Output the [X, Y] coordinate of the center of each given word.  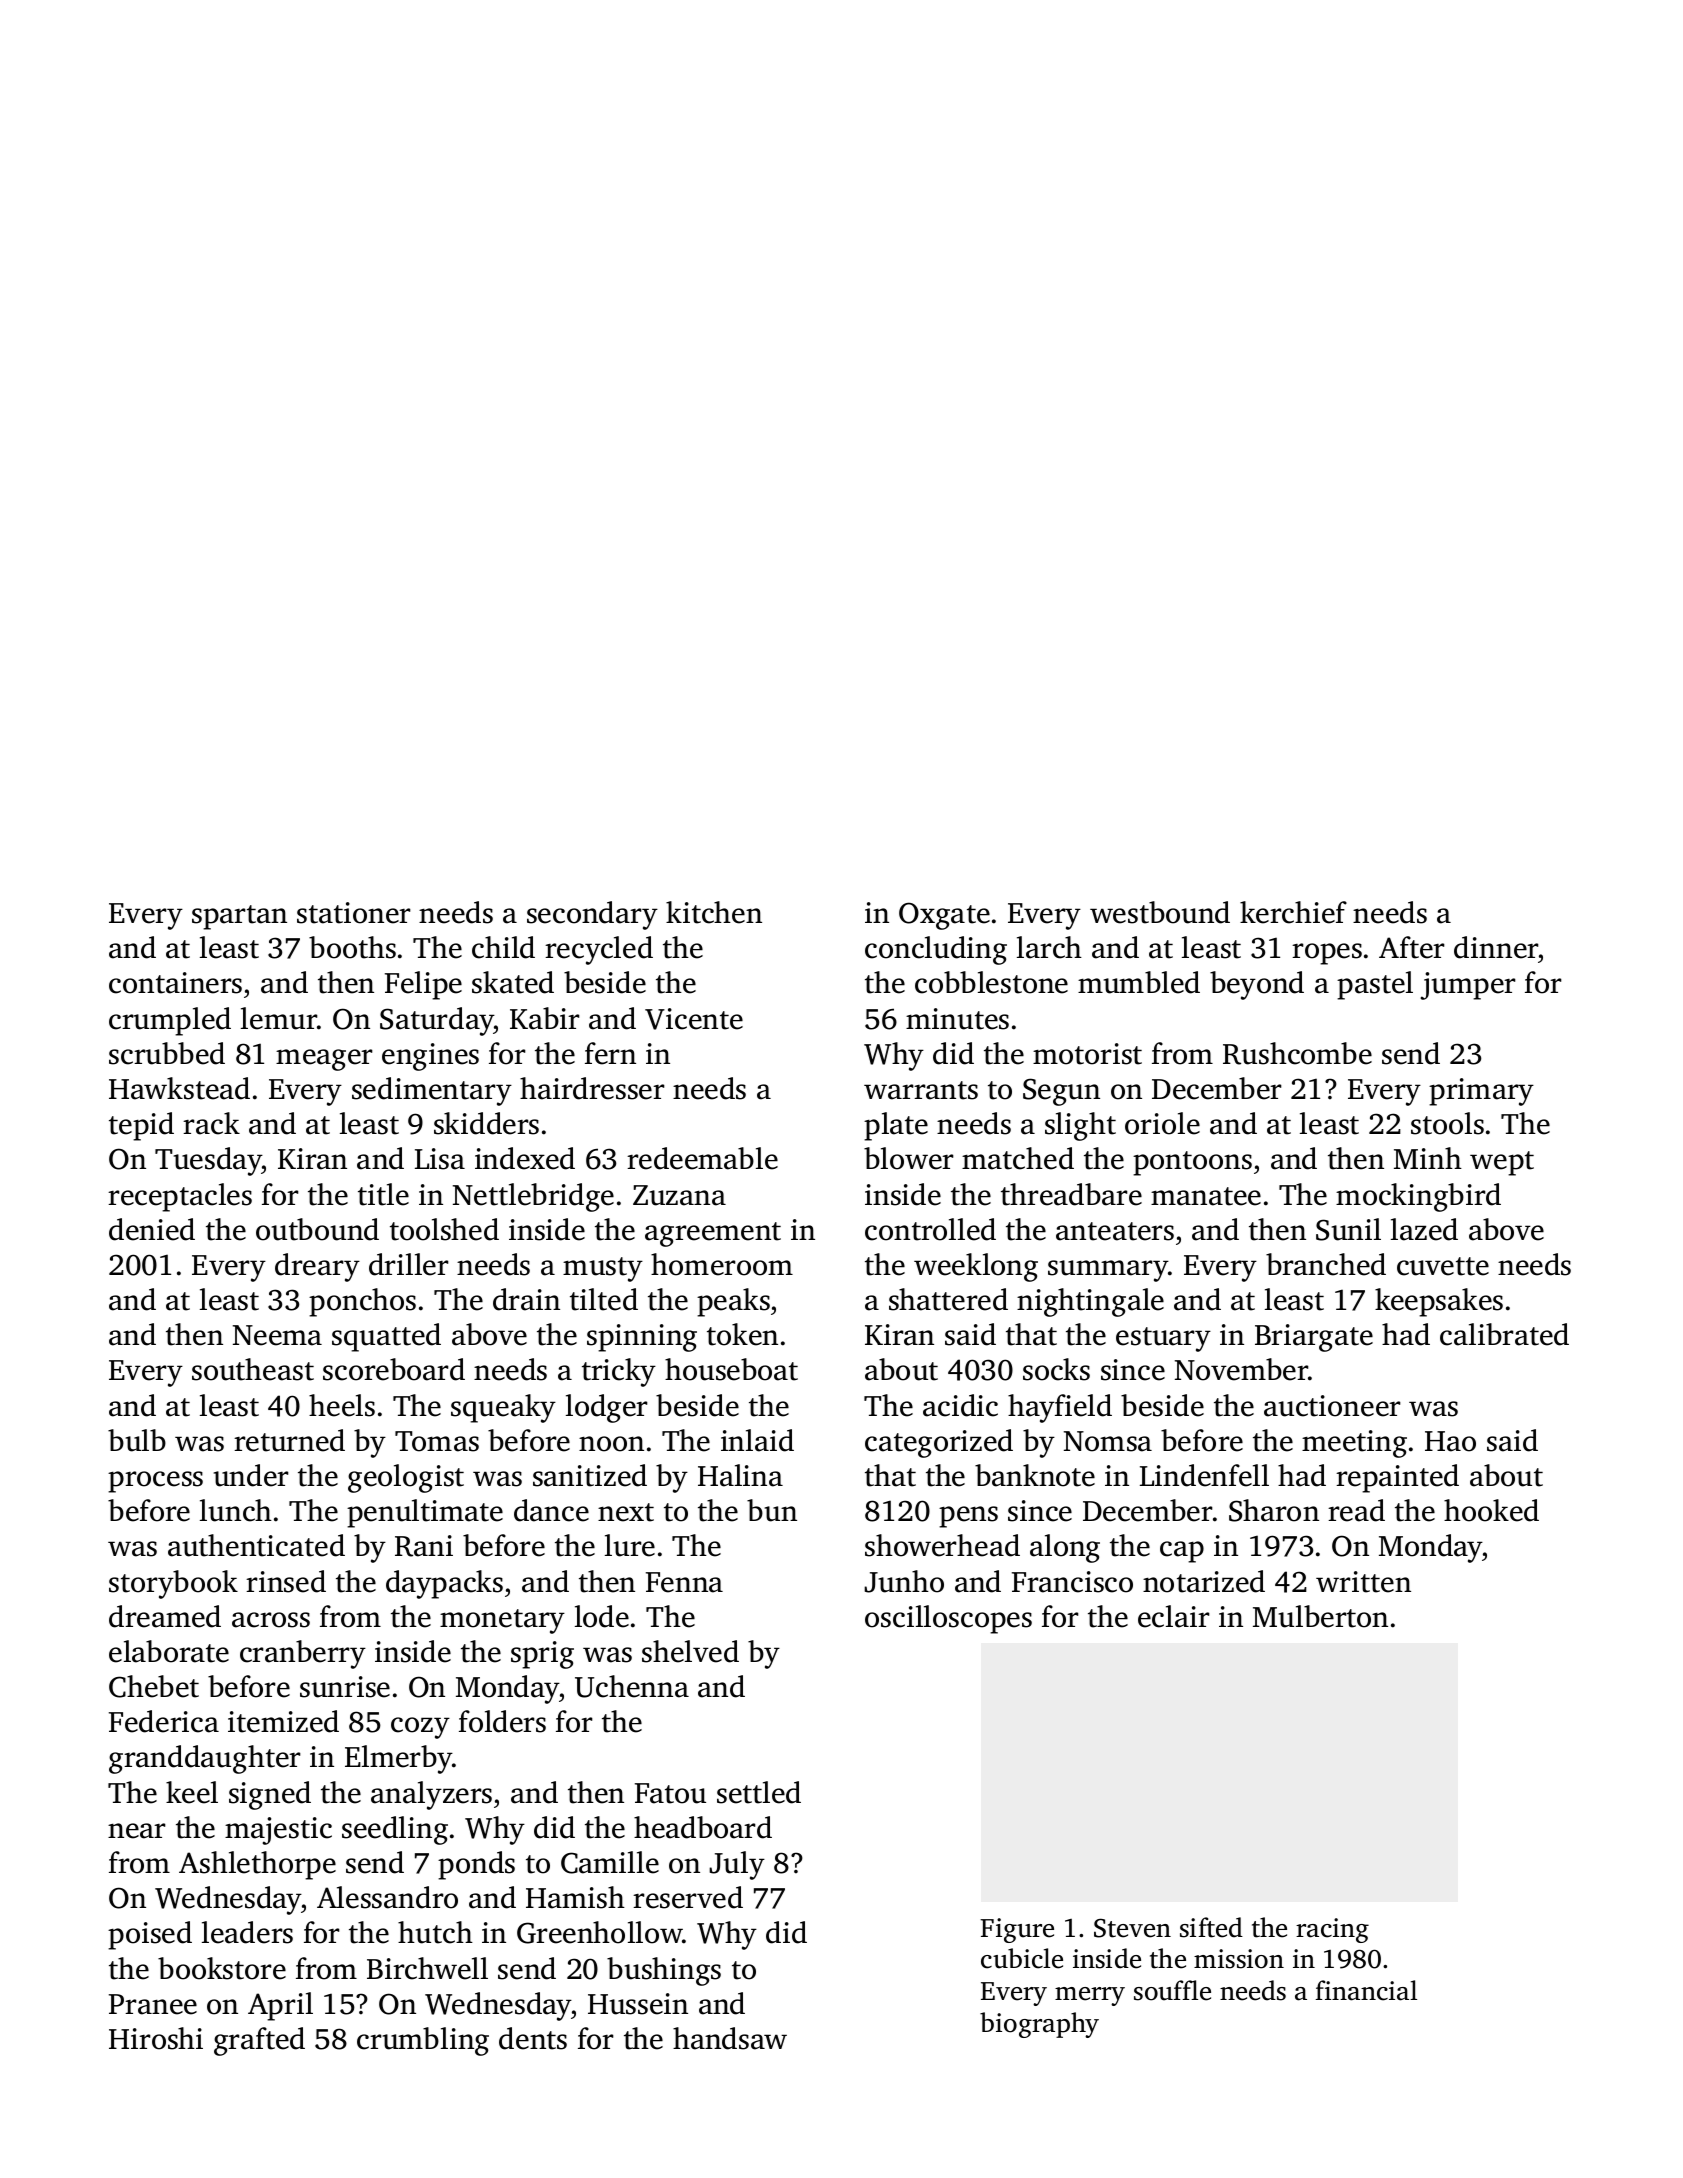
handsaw [730, 2038]
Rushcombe [1297, 1053]
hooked [1491, 1510]
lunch [236, 1510]
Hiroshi [156, 2038]
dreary [317, 1267]
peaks [733, 1302]
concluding [936, 950]
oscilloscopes [948, 1619]
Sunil [1348, 1229]
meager [324, 1060]
